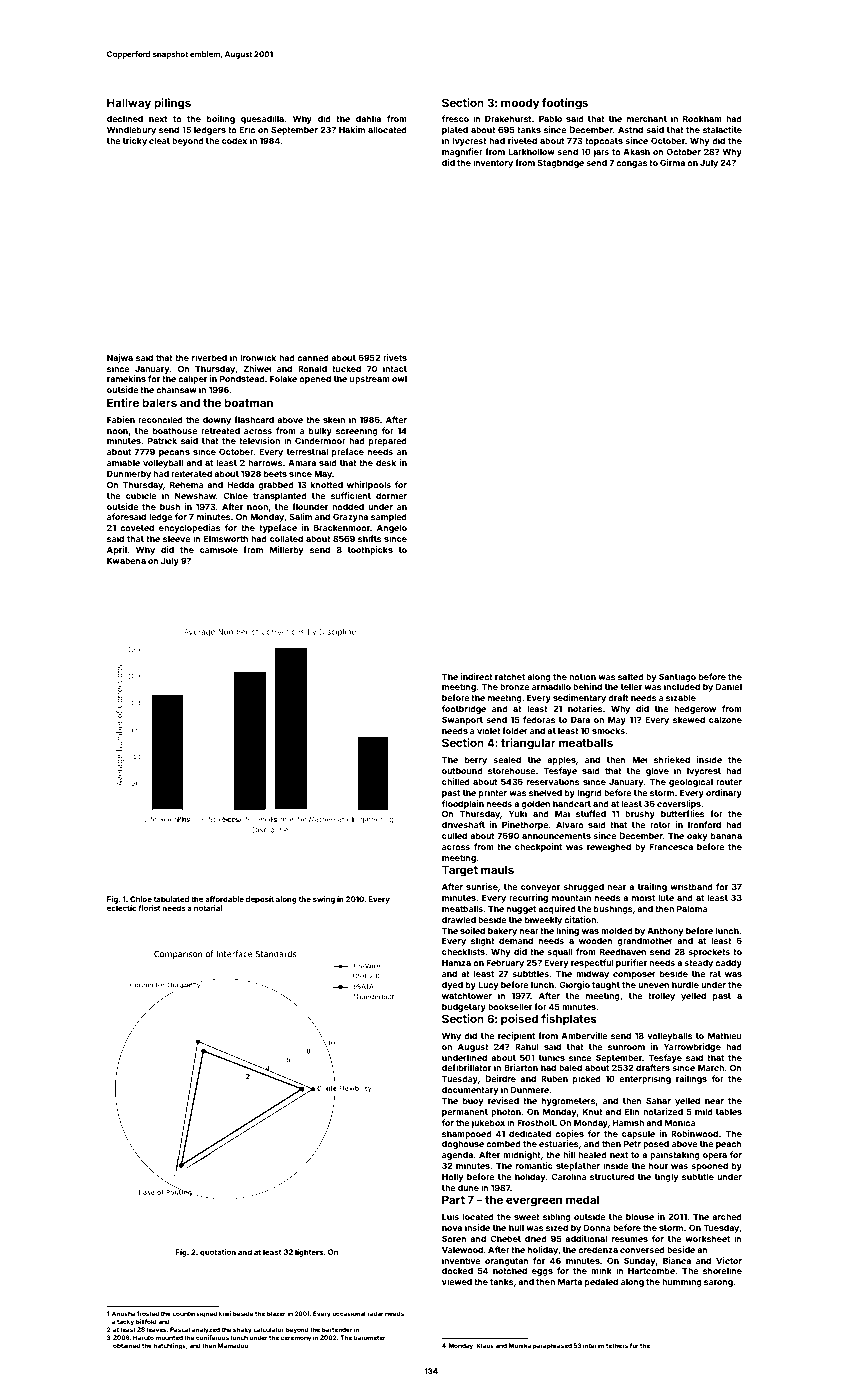 The height and width of the document is (1400, 849). What do you see at coordinates (485, 1345) in the document?
I see `Klaus` at bounding box center [485, 1345].
